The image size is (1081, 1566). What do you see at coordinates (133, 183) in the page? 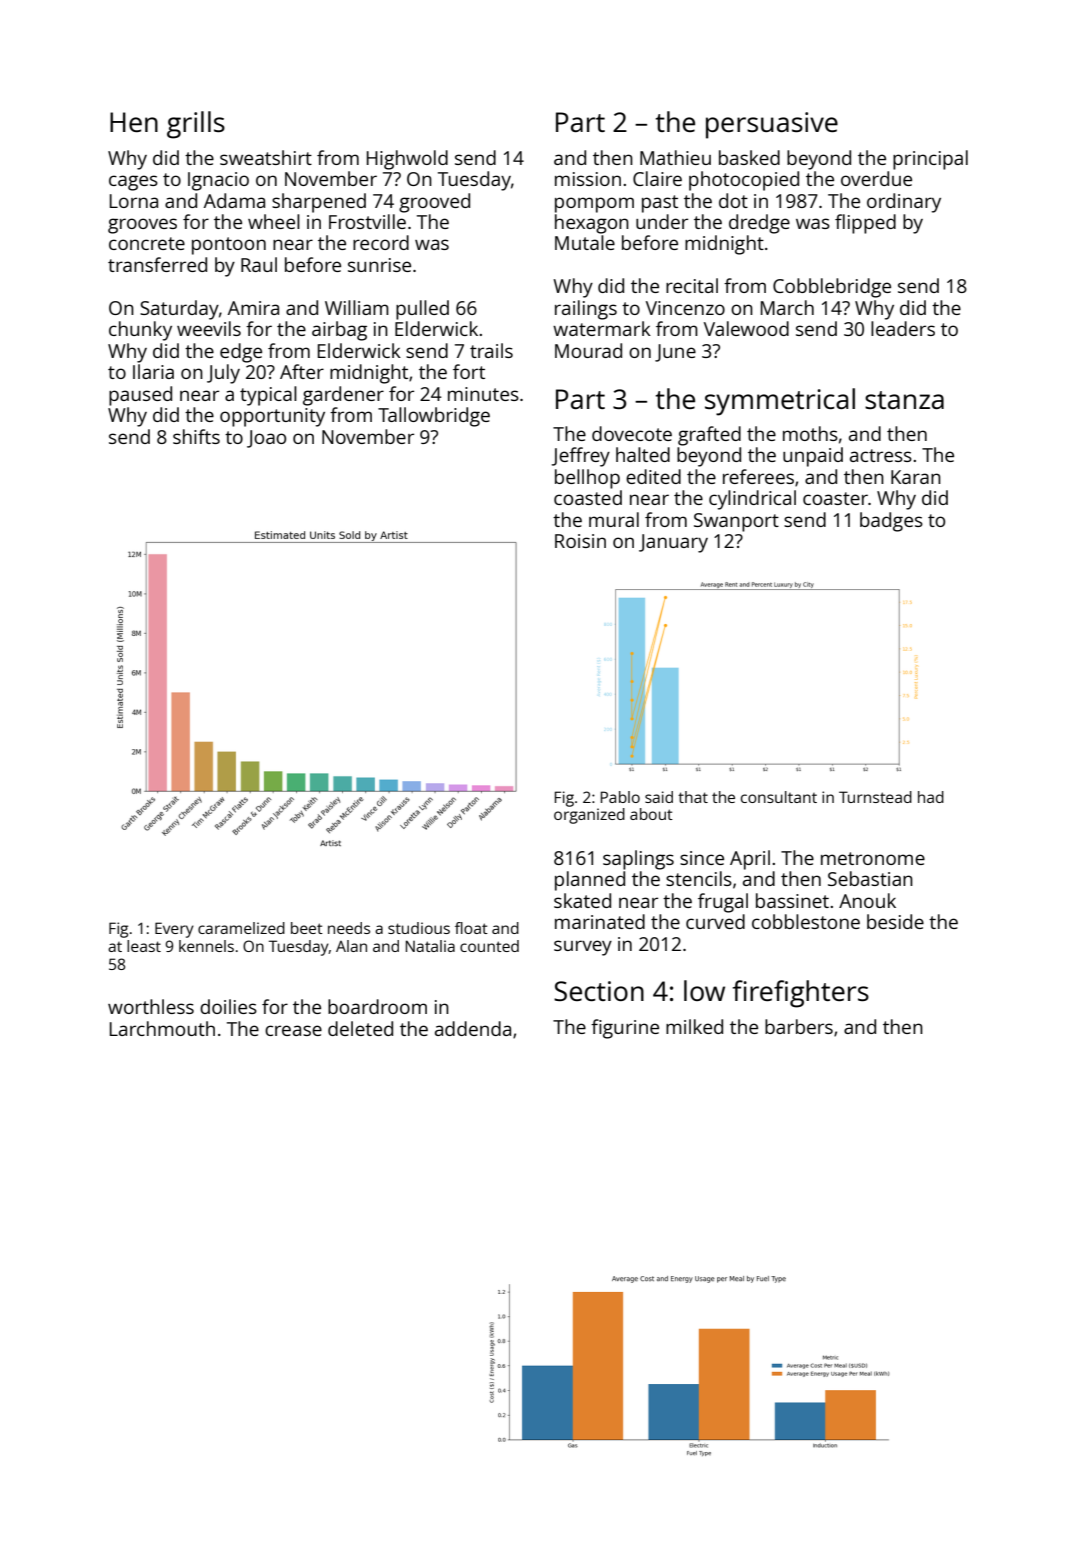
I see `cages` at bounding box center [133, 183].
